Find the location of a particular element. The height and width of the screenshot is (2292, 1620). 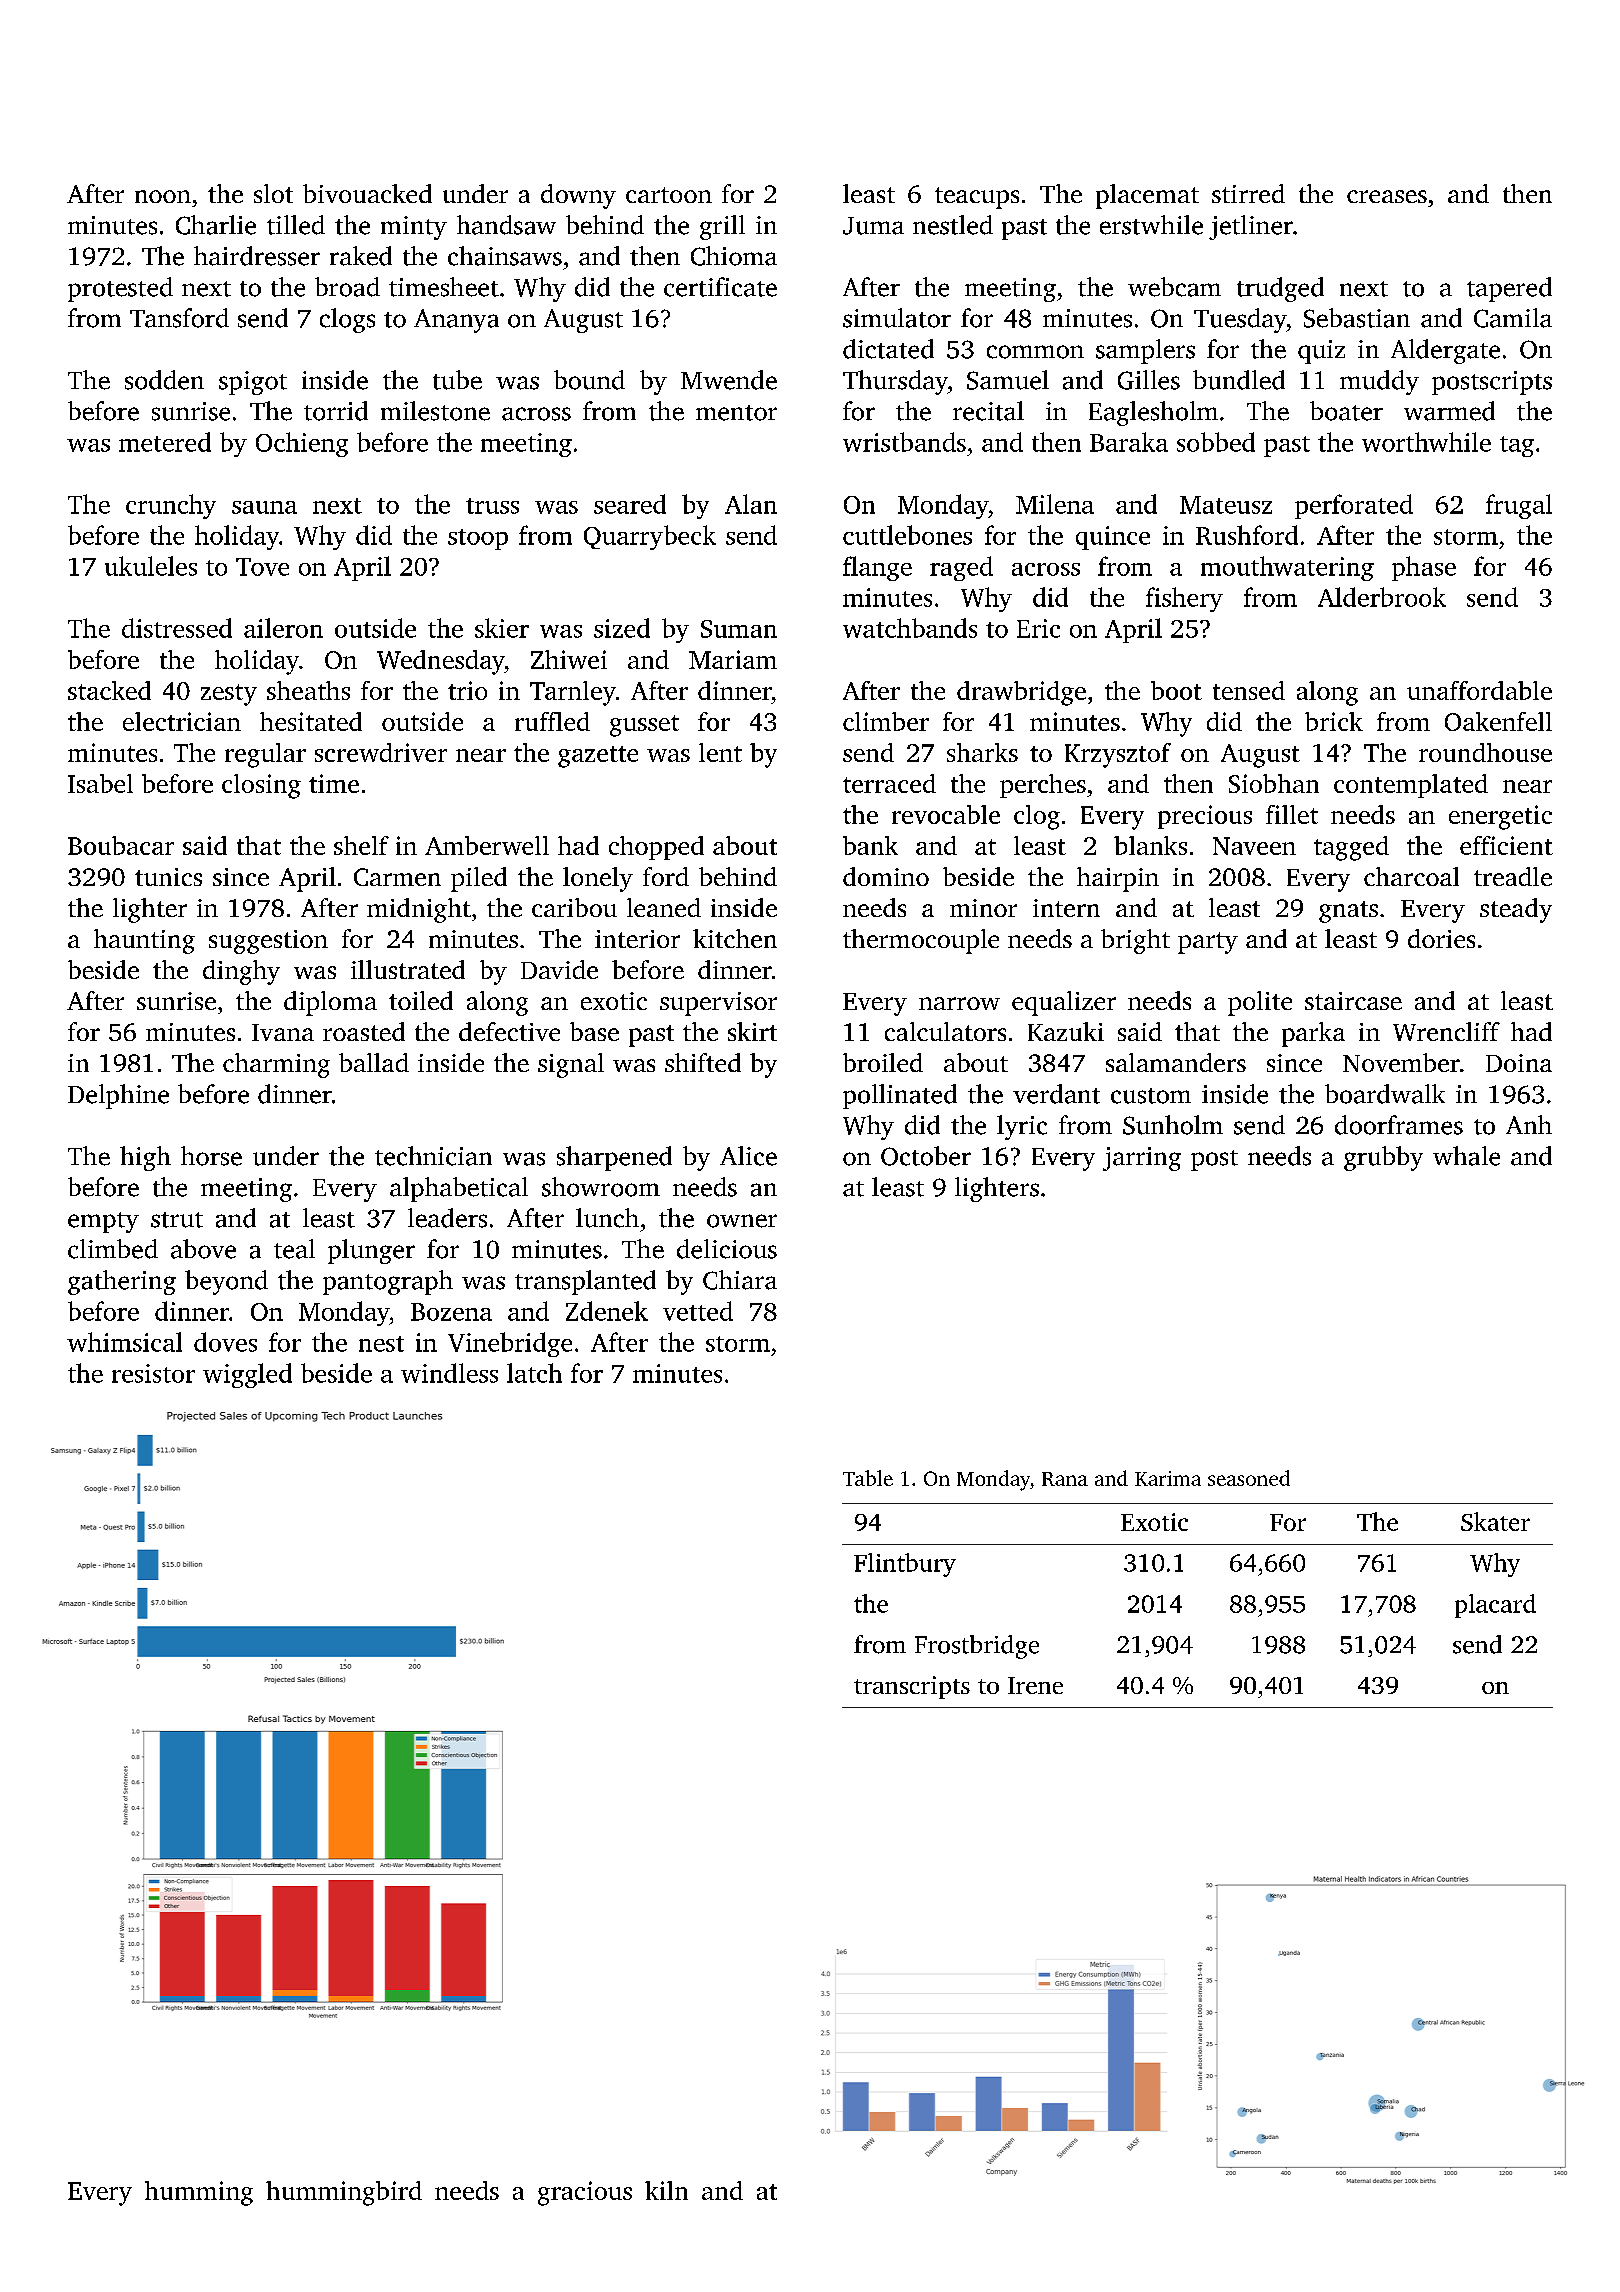

Camila is located at coordinates (1513, 318).
